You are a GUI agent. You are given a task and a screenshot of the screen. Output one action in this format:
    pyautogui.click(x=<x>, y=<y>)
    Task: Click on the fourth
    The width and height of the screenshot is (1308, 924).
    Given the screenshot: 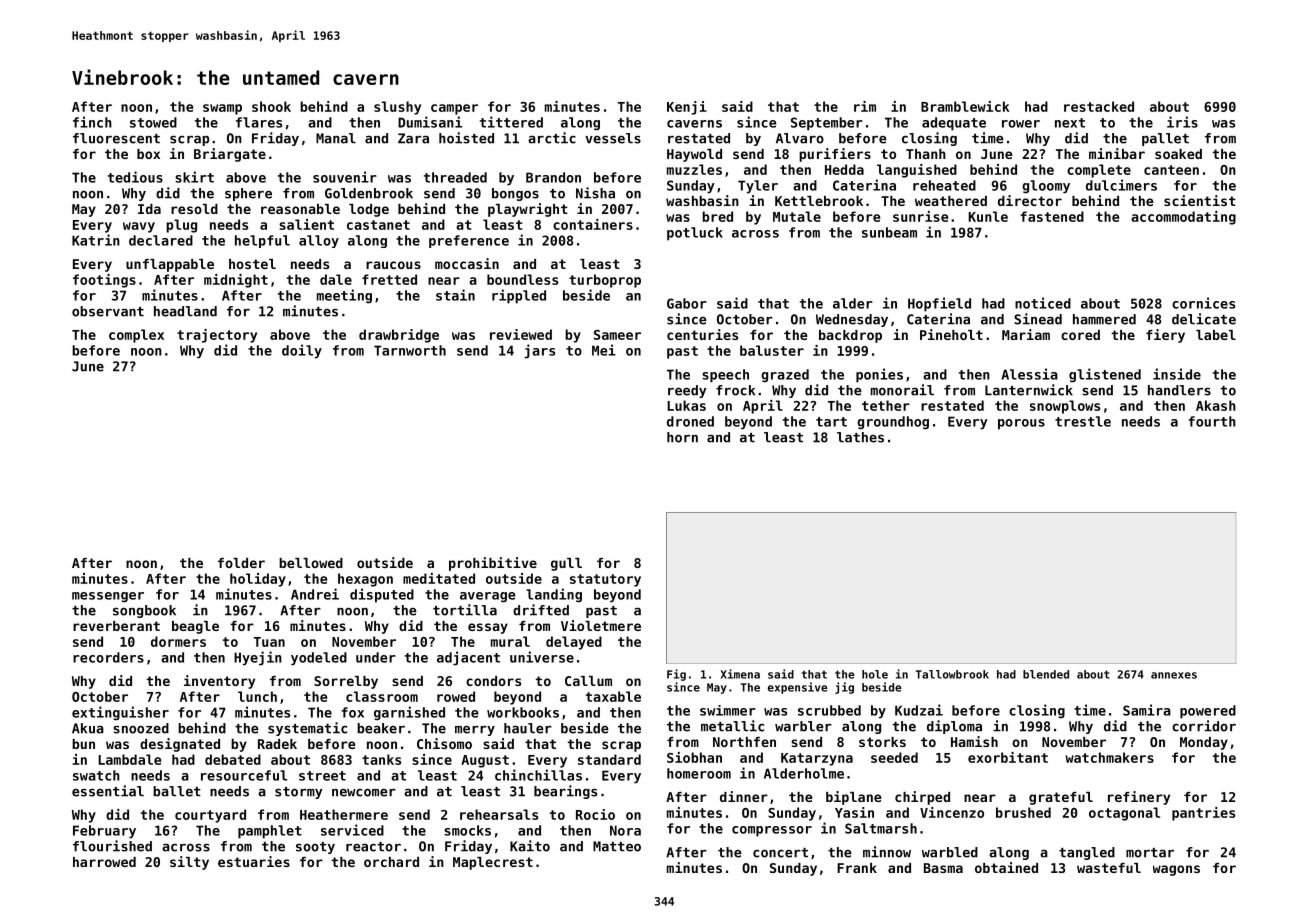 What is the action you would take?
    pyautogui.click(x=1212, y=421)
